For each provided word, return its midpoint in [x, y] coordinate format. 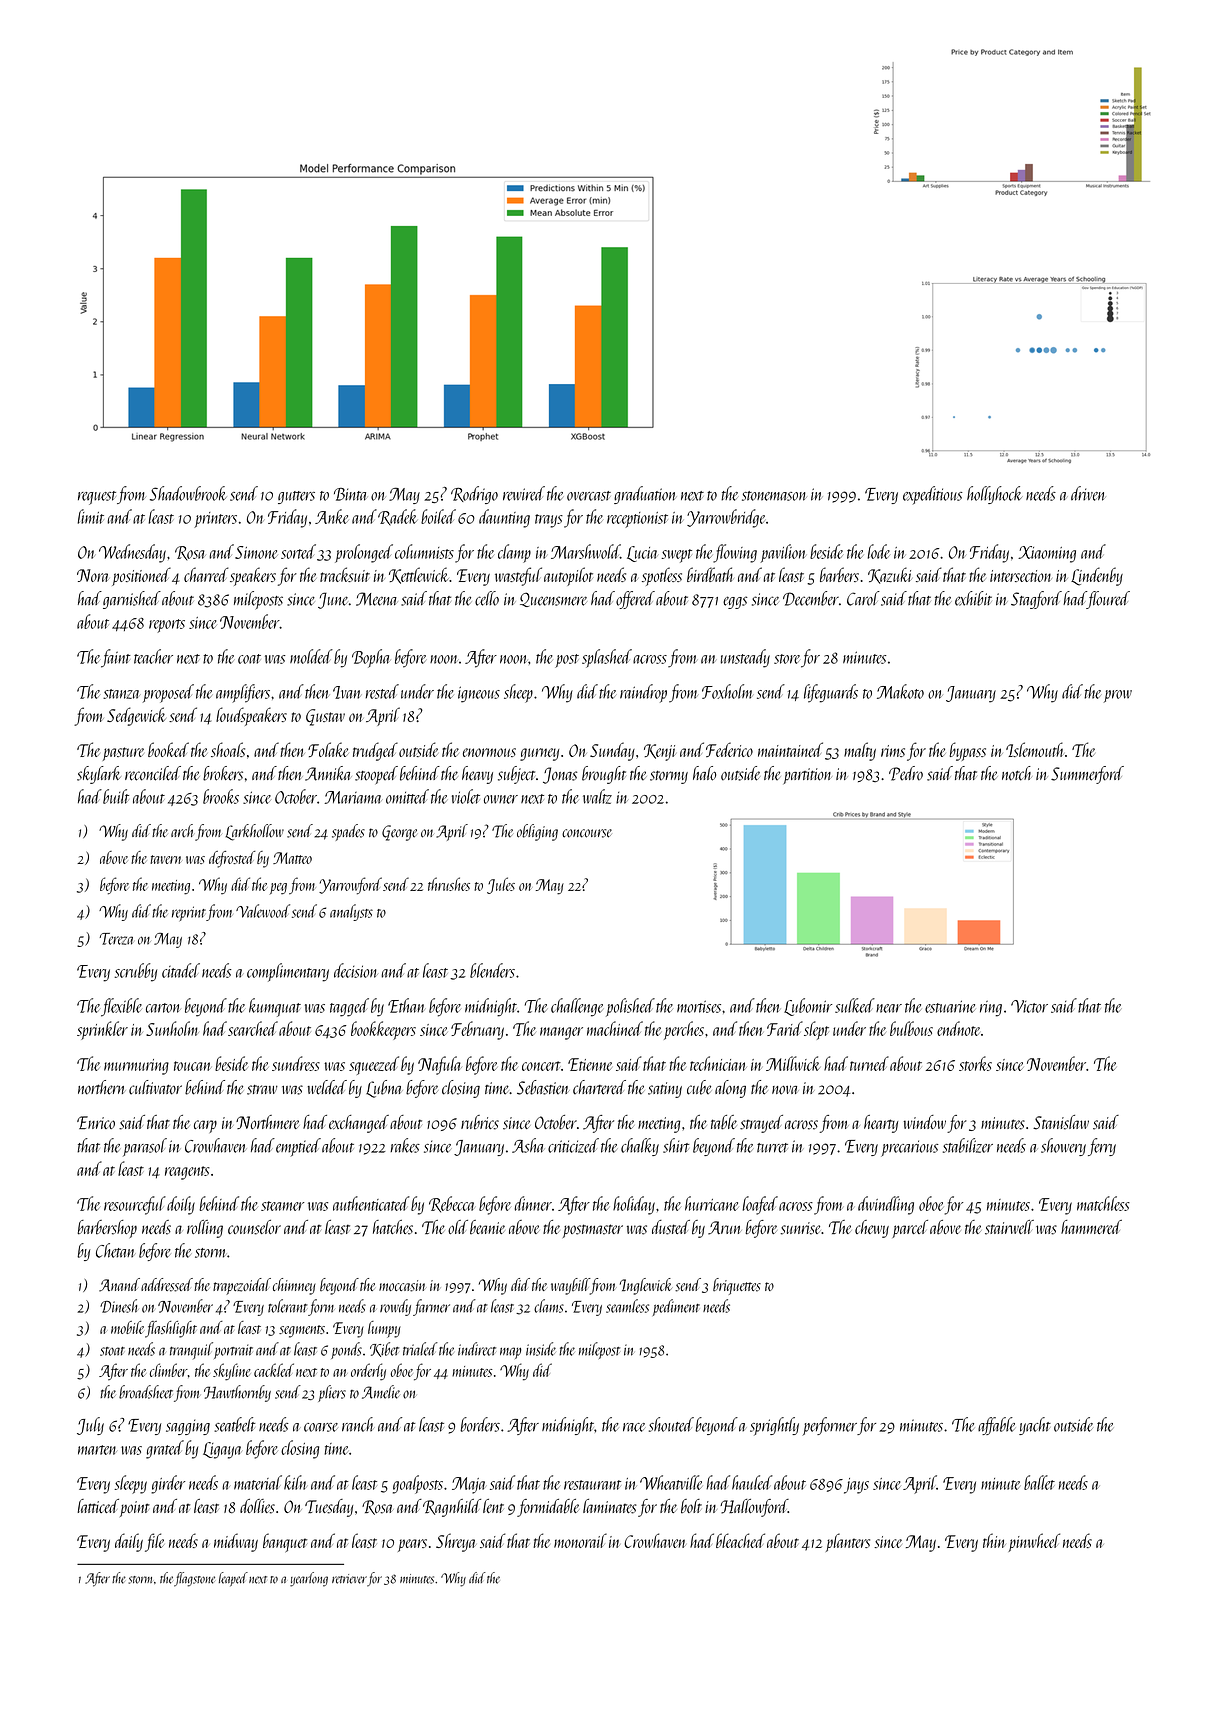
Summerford [1087, 775]
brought [604, 775]
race [634, 1427]
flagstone [194, 1579]
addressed [167, 1285]
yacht [1035, 1426]
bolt [691, 1506]
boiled [438, 516]
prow [1118, 696]
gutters [296, 497]
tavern [166, 859]
